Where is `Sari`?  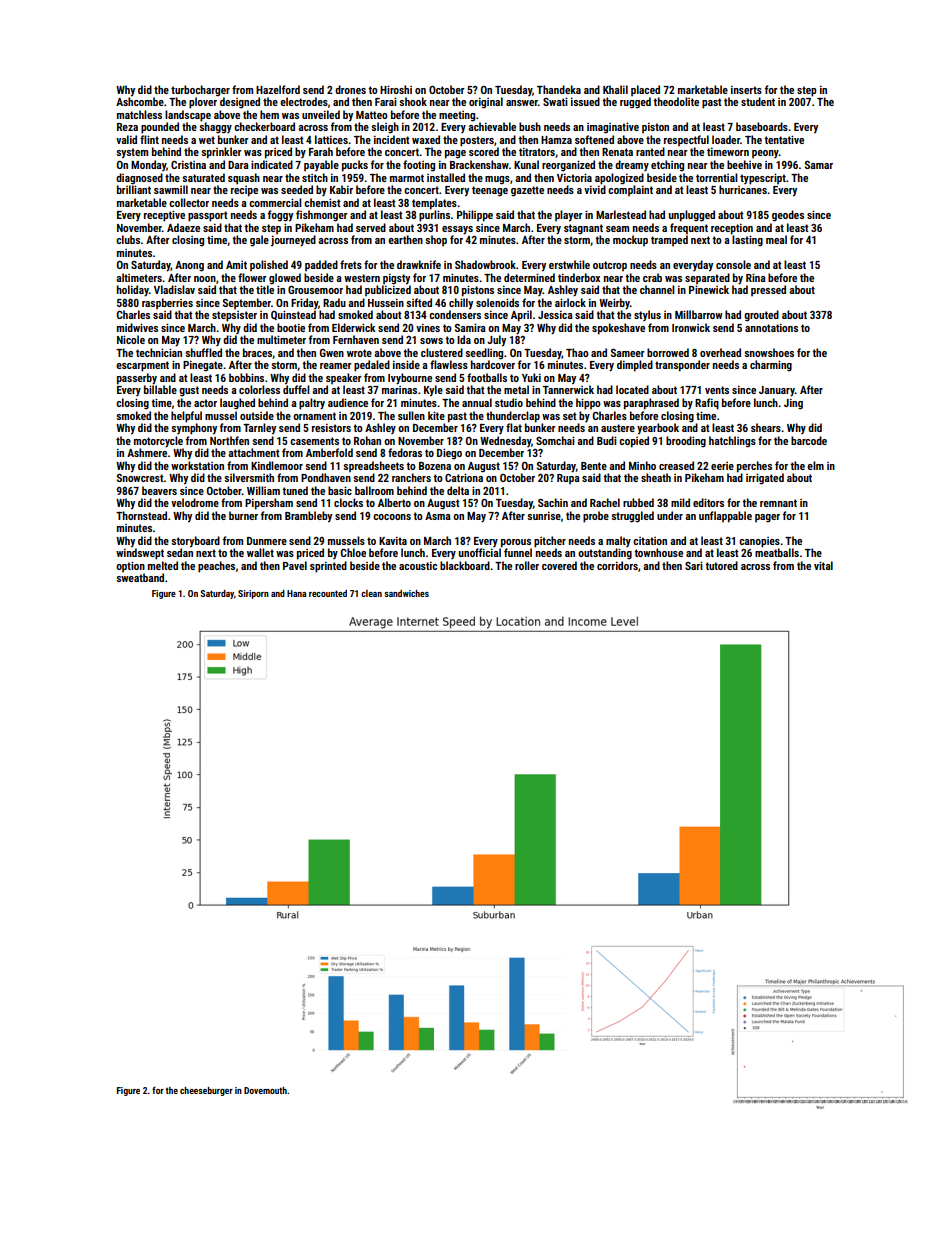 Sari is located at coordinates (694, 565).
